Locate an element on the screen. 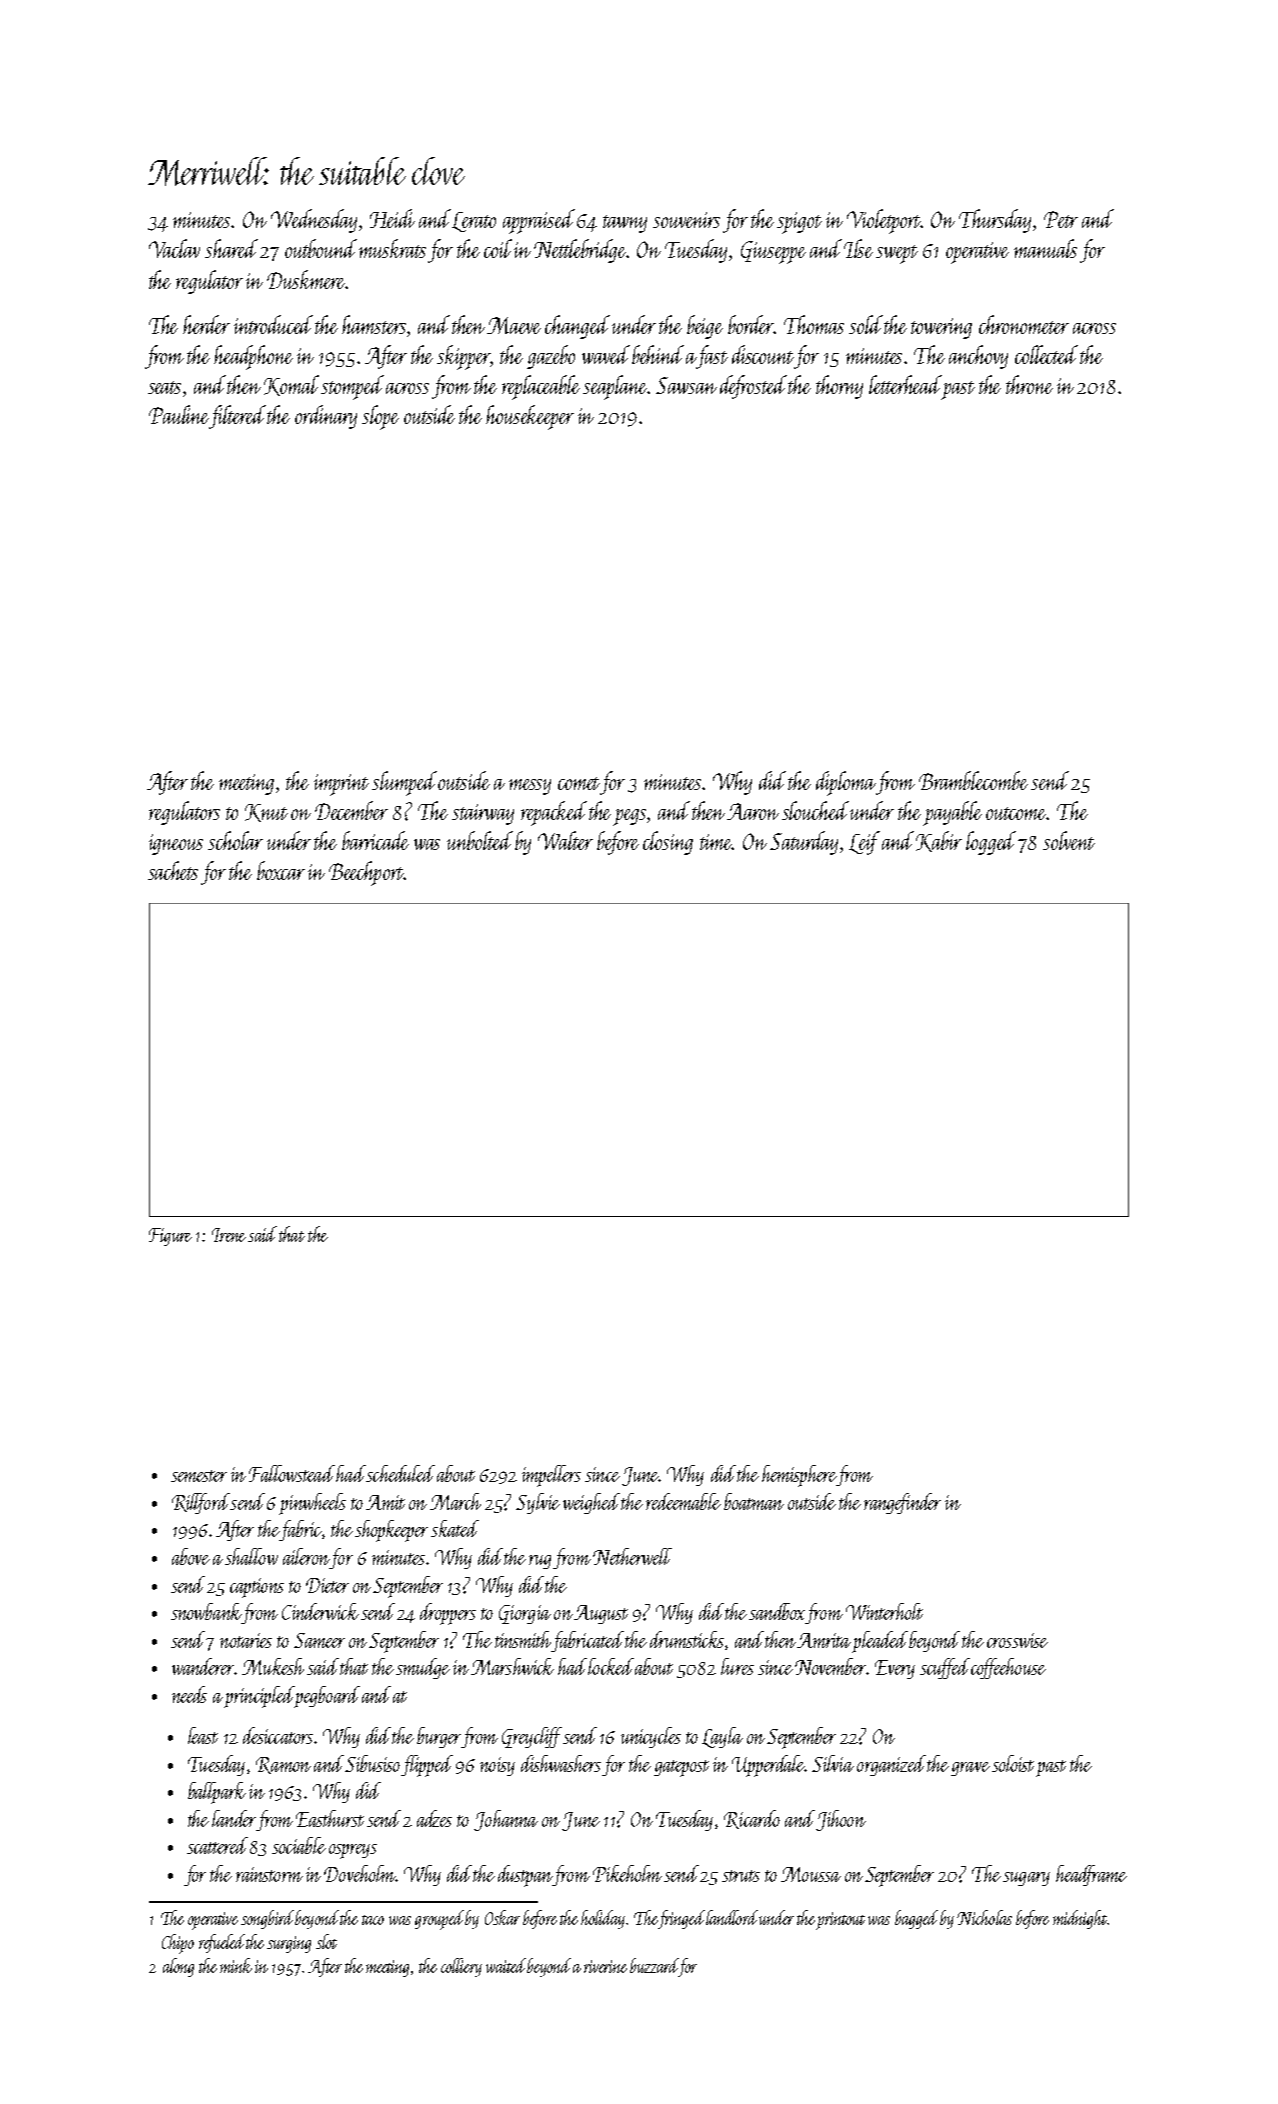  needs is located at coordinates (189, 1694).
